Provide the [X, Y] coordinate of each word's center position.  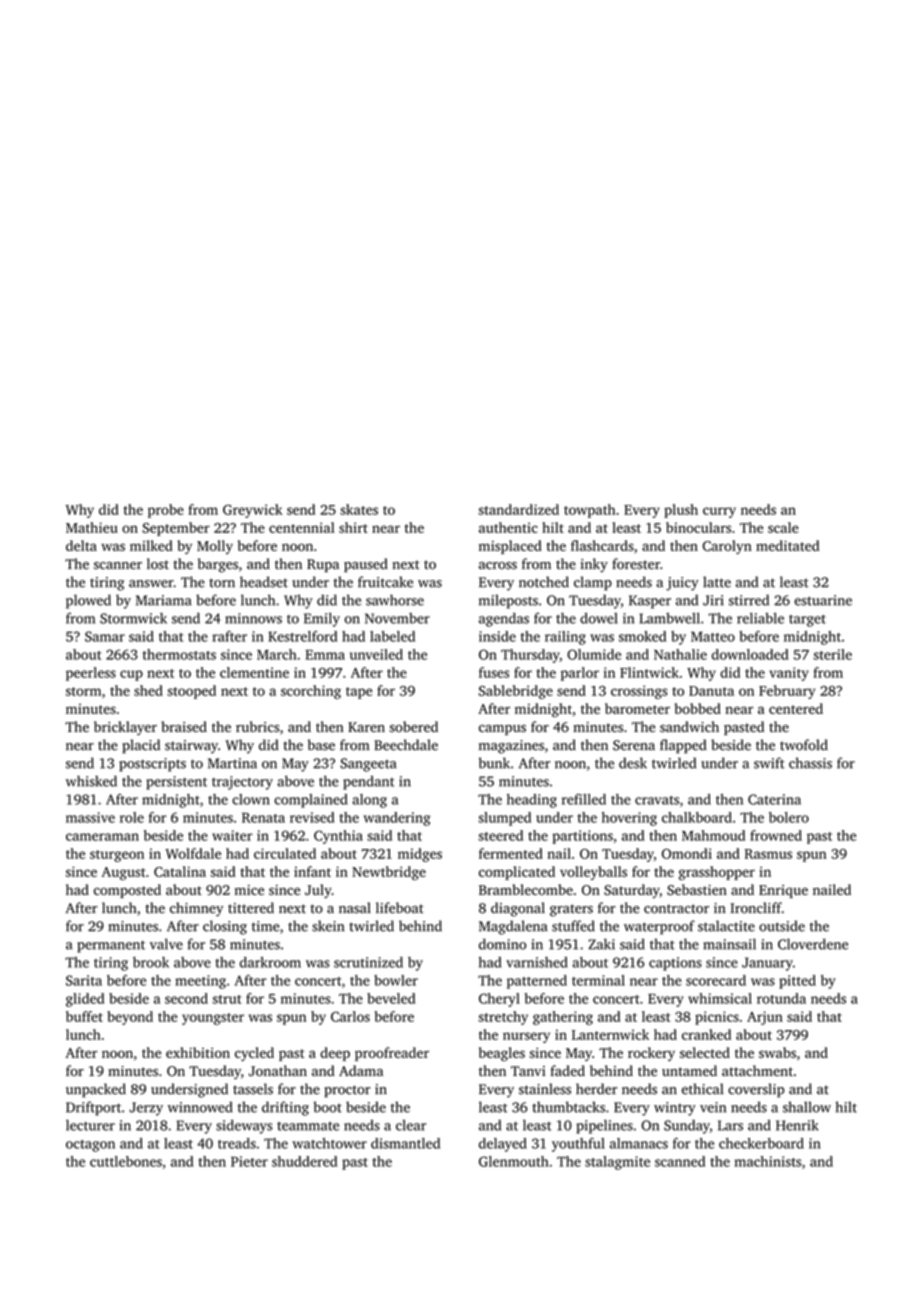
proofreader [392, 1054]
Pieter [249, 1161]
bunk [494, 763]
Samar [105, 636]
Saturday [632, 891]
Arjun [765, 1018]
